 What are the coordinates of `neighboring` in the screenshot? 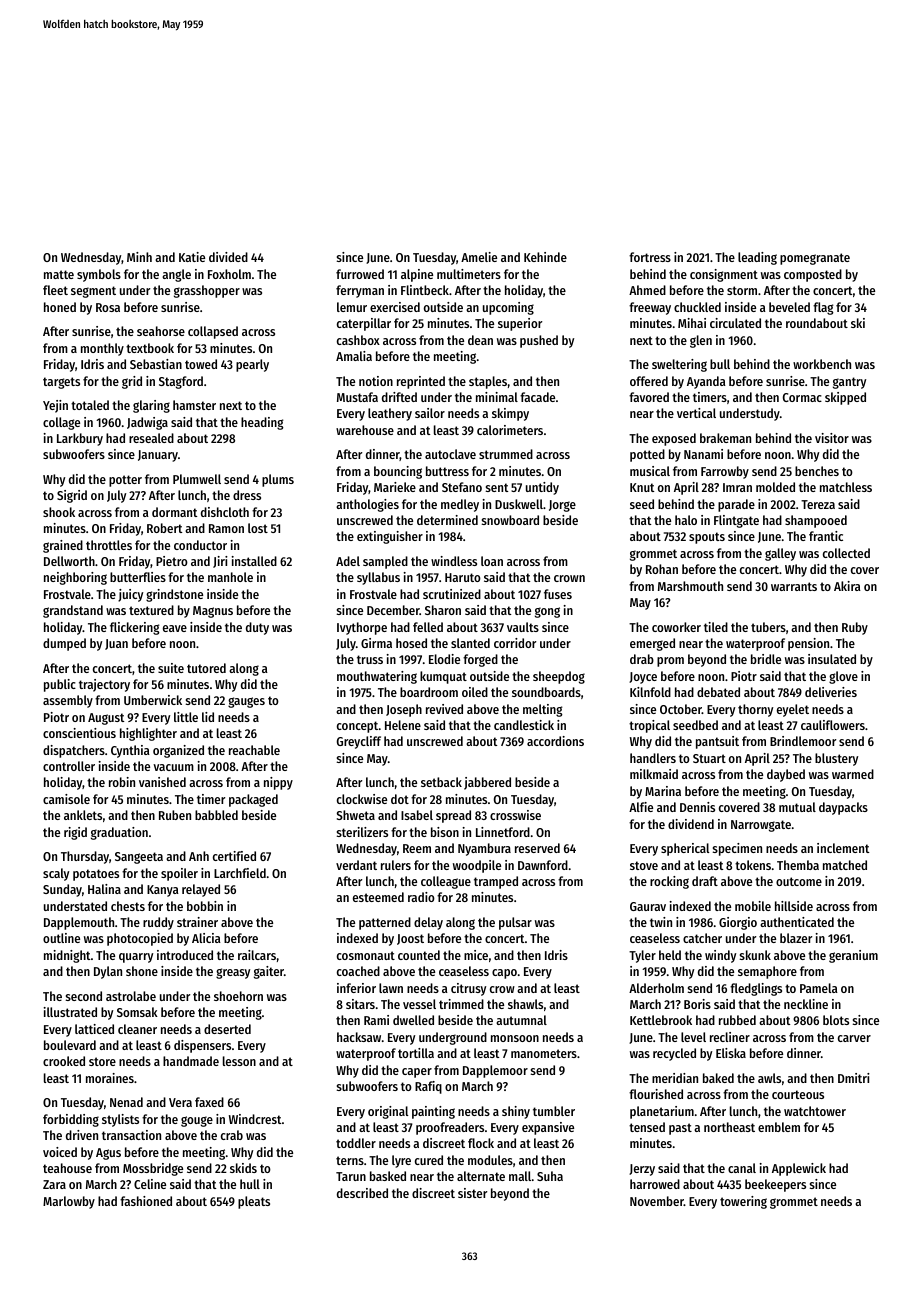 It's located at (75, 578).
